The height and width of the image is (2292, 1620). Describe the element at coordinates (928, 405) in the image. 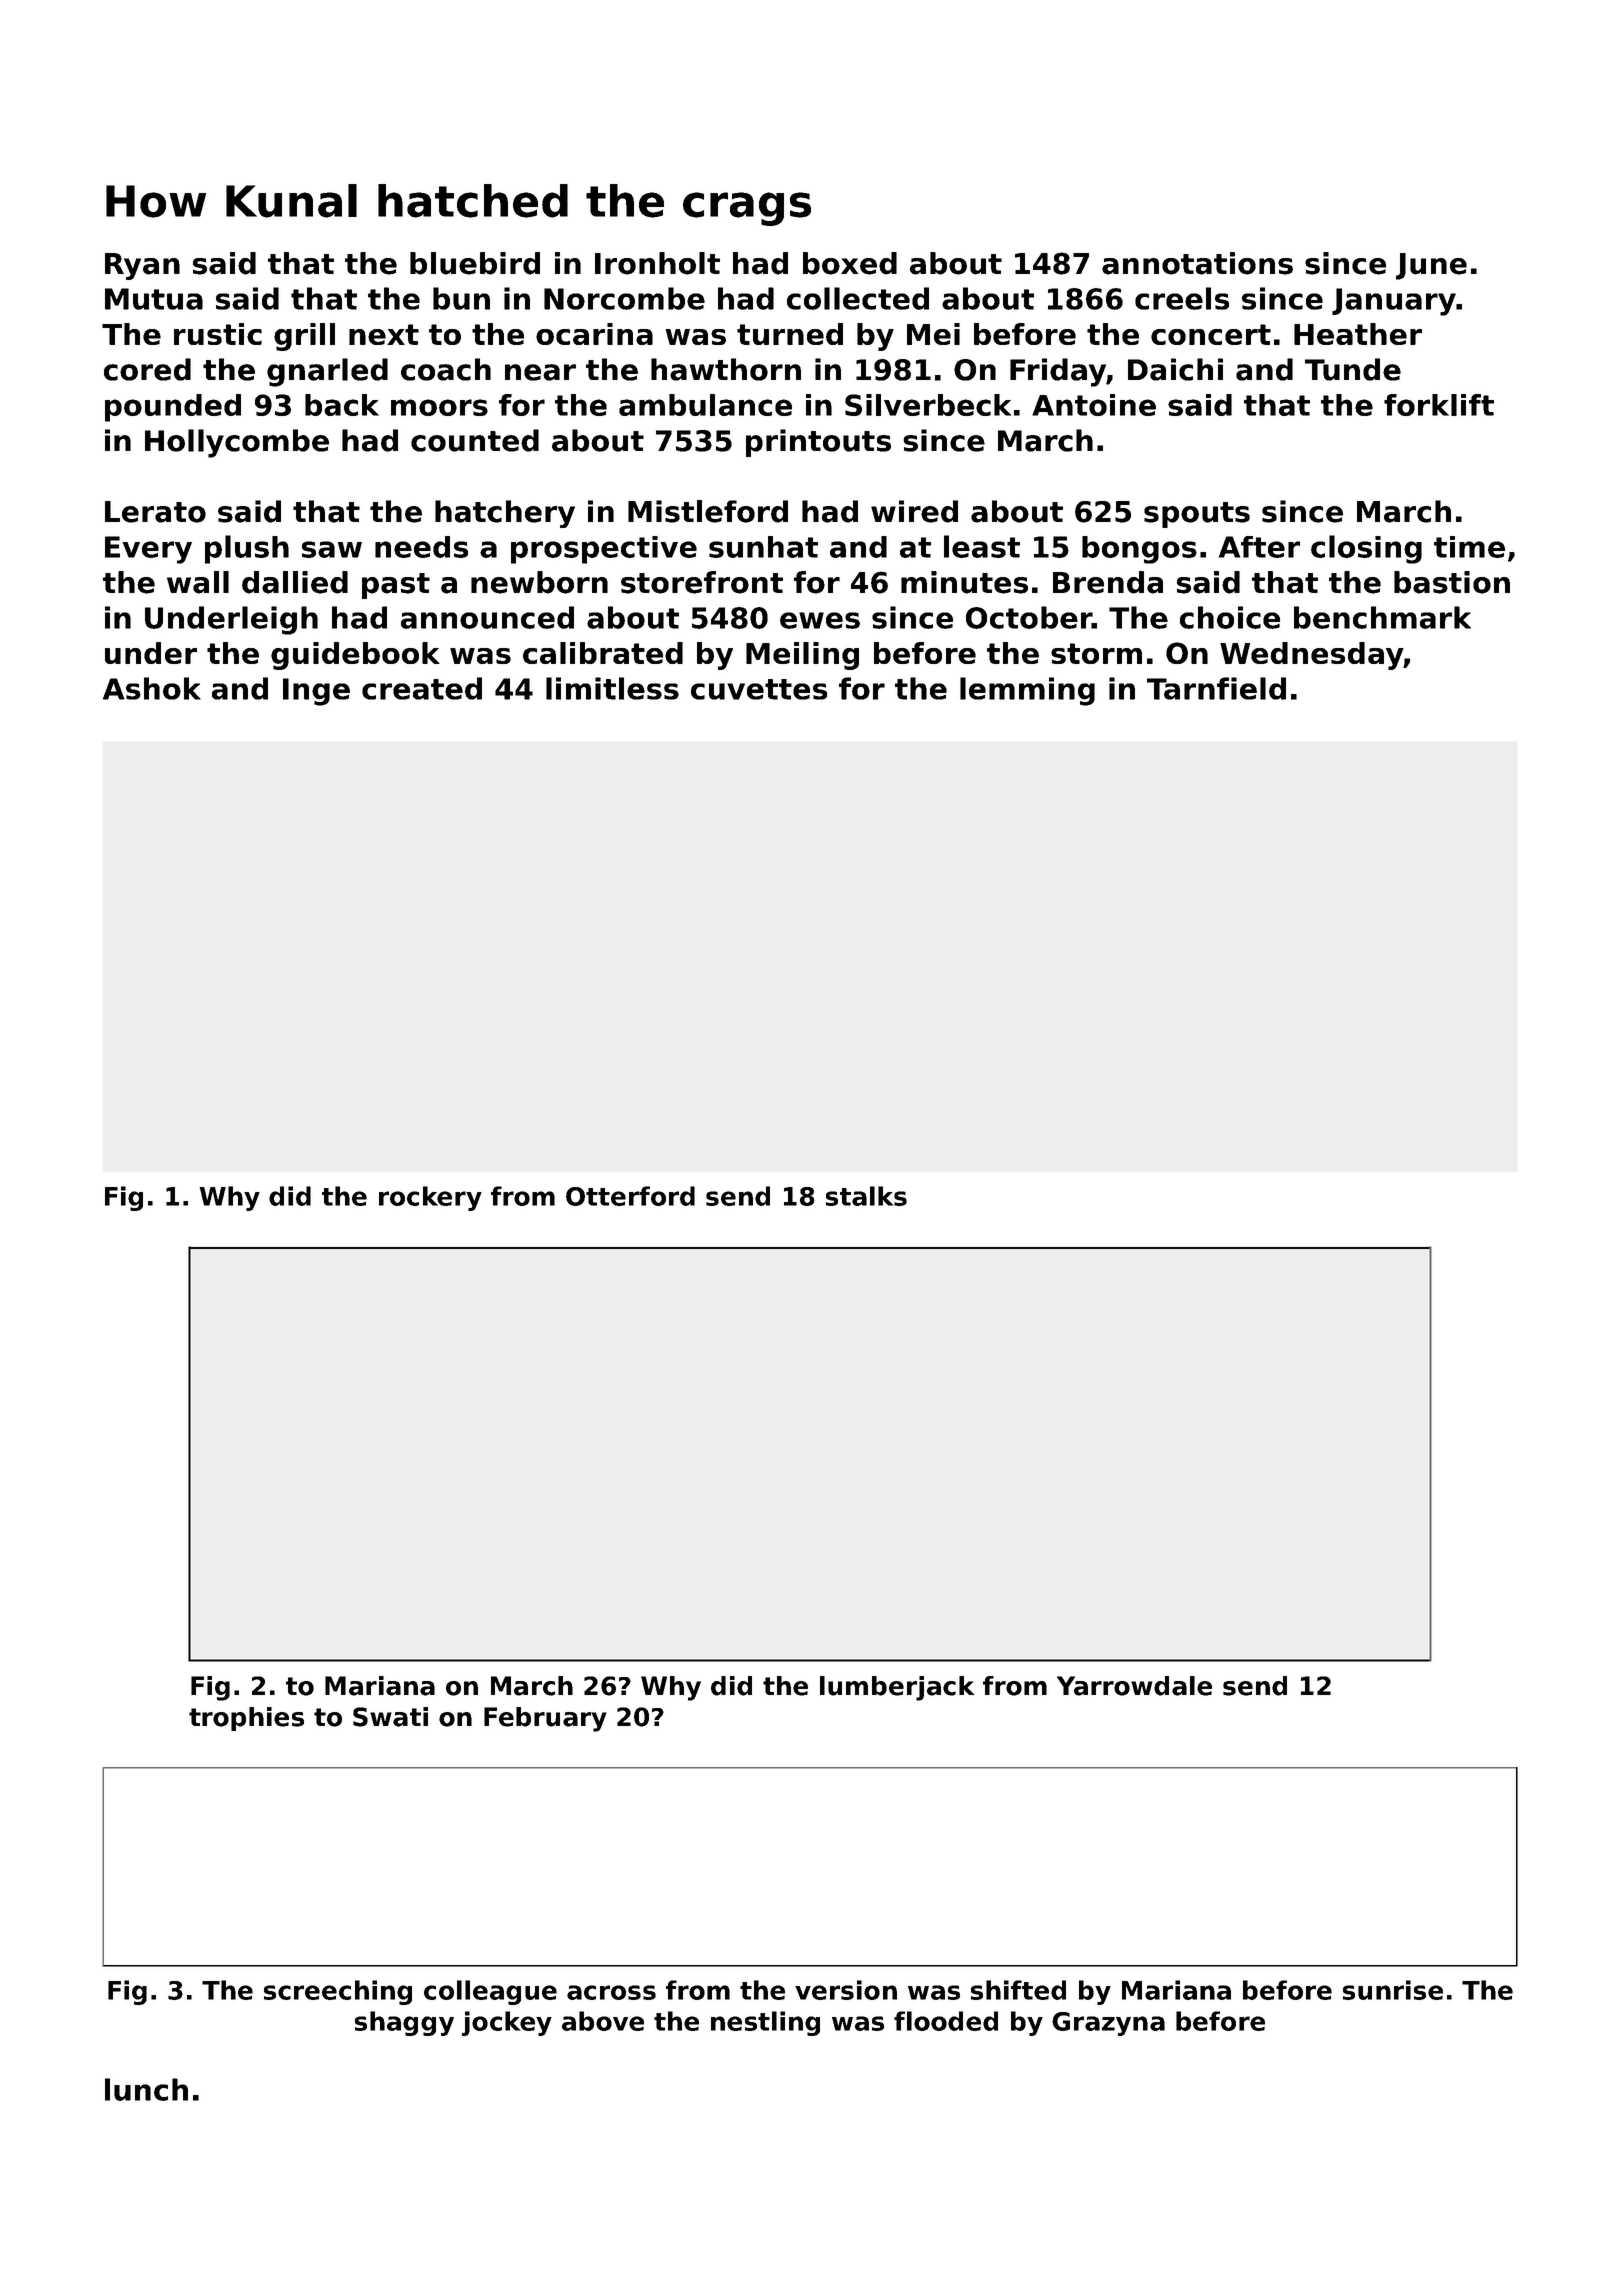

I see `Silverbeck` at that location.
